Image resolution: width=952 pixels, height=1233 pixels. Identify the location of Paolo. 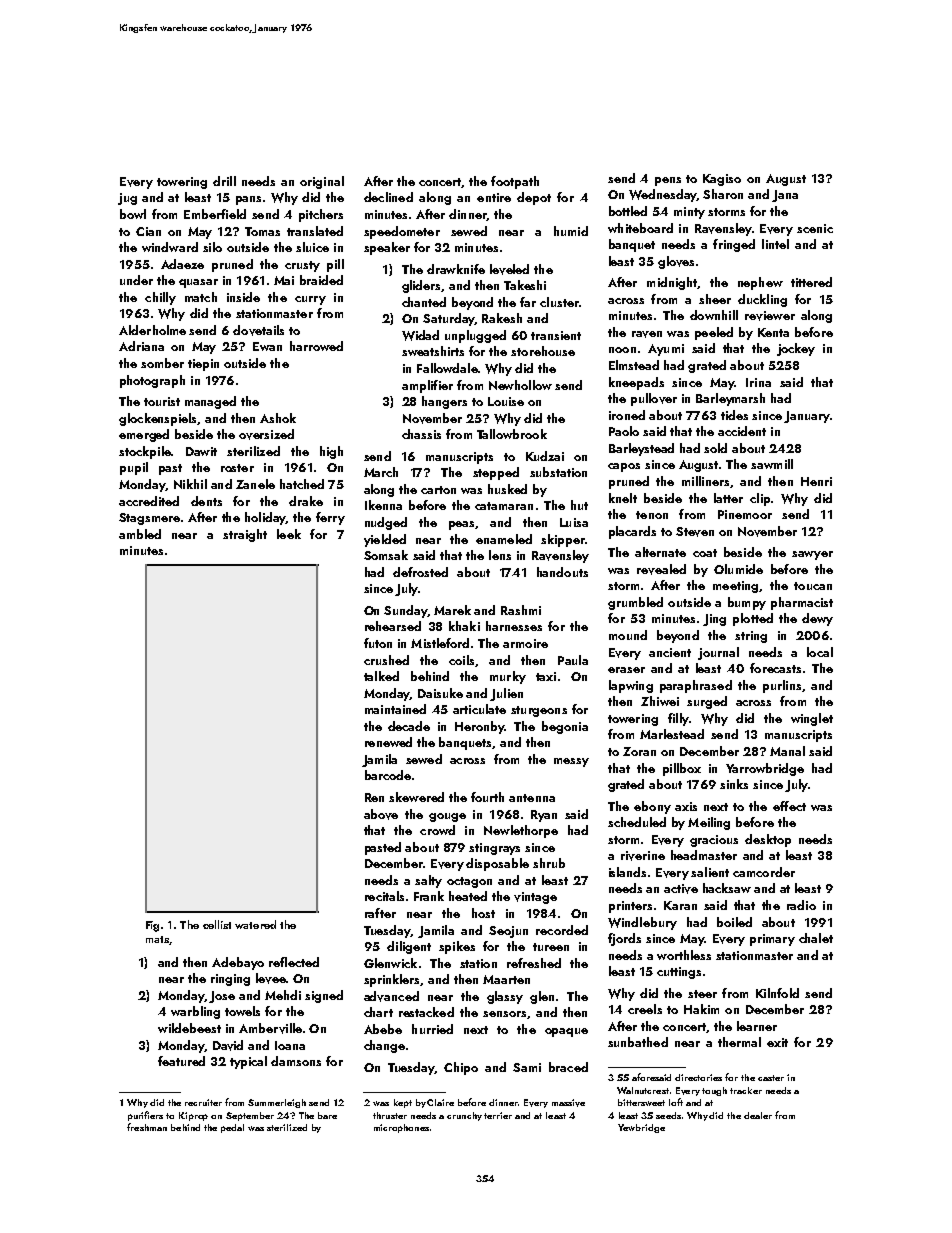
(624, 431).
